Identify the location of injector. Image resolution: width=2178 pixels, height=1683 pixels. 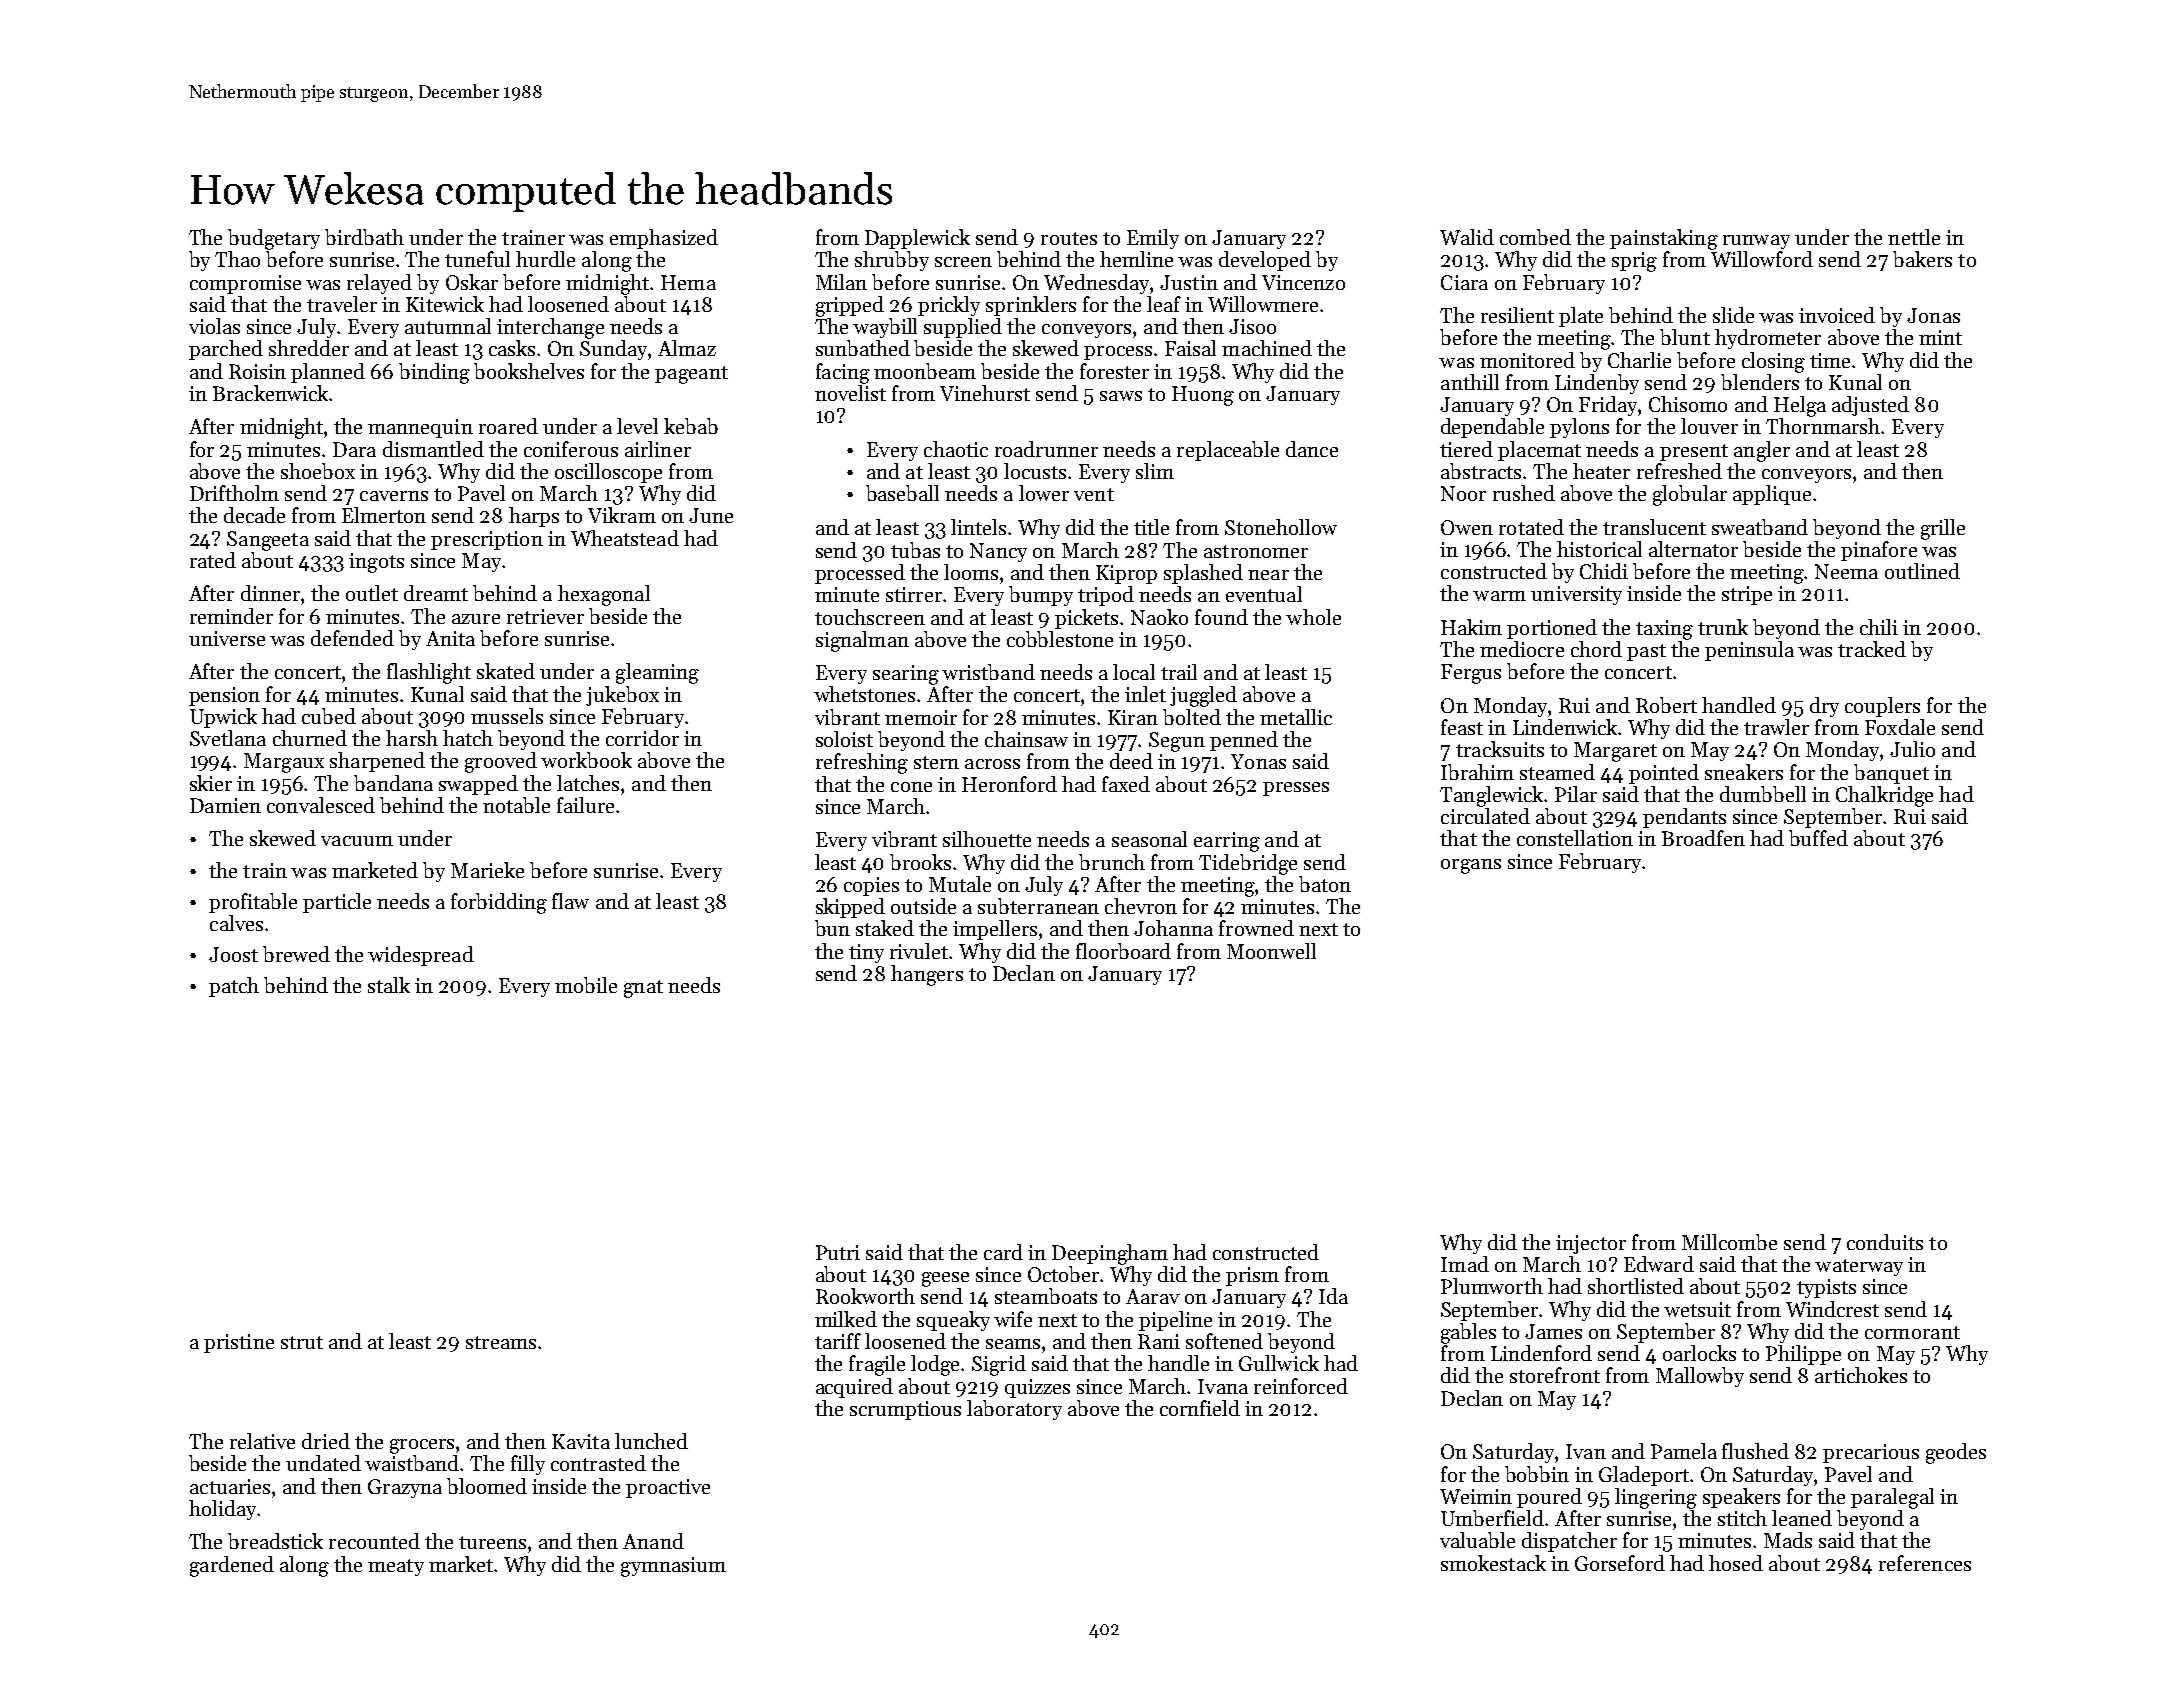
(1591, 1244).
